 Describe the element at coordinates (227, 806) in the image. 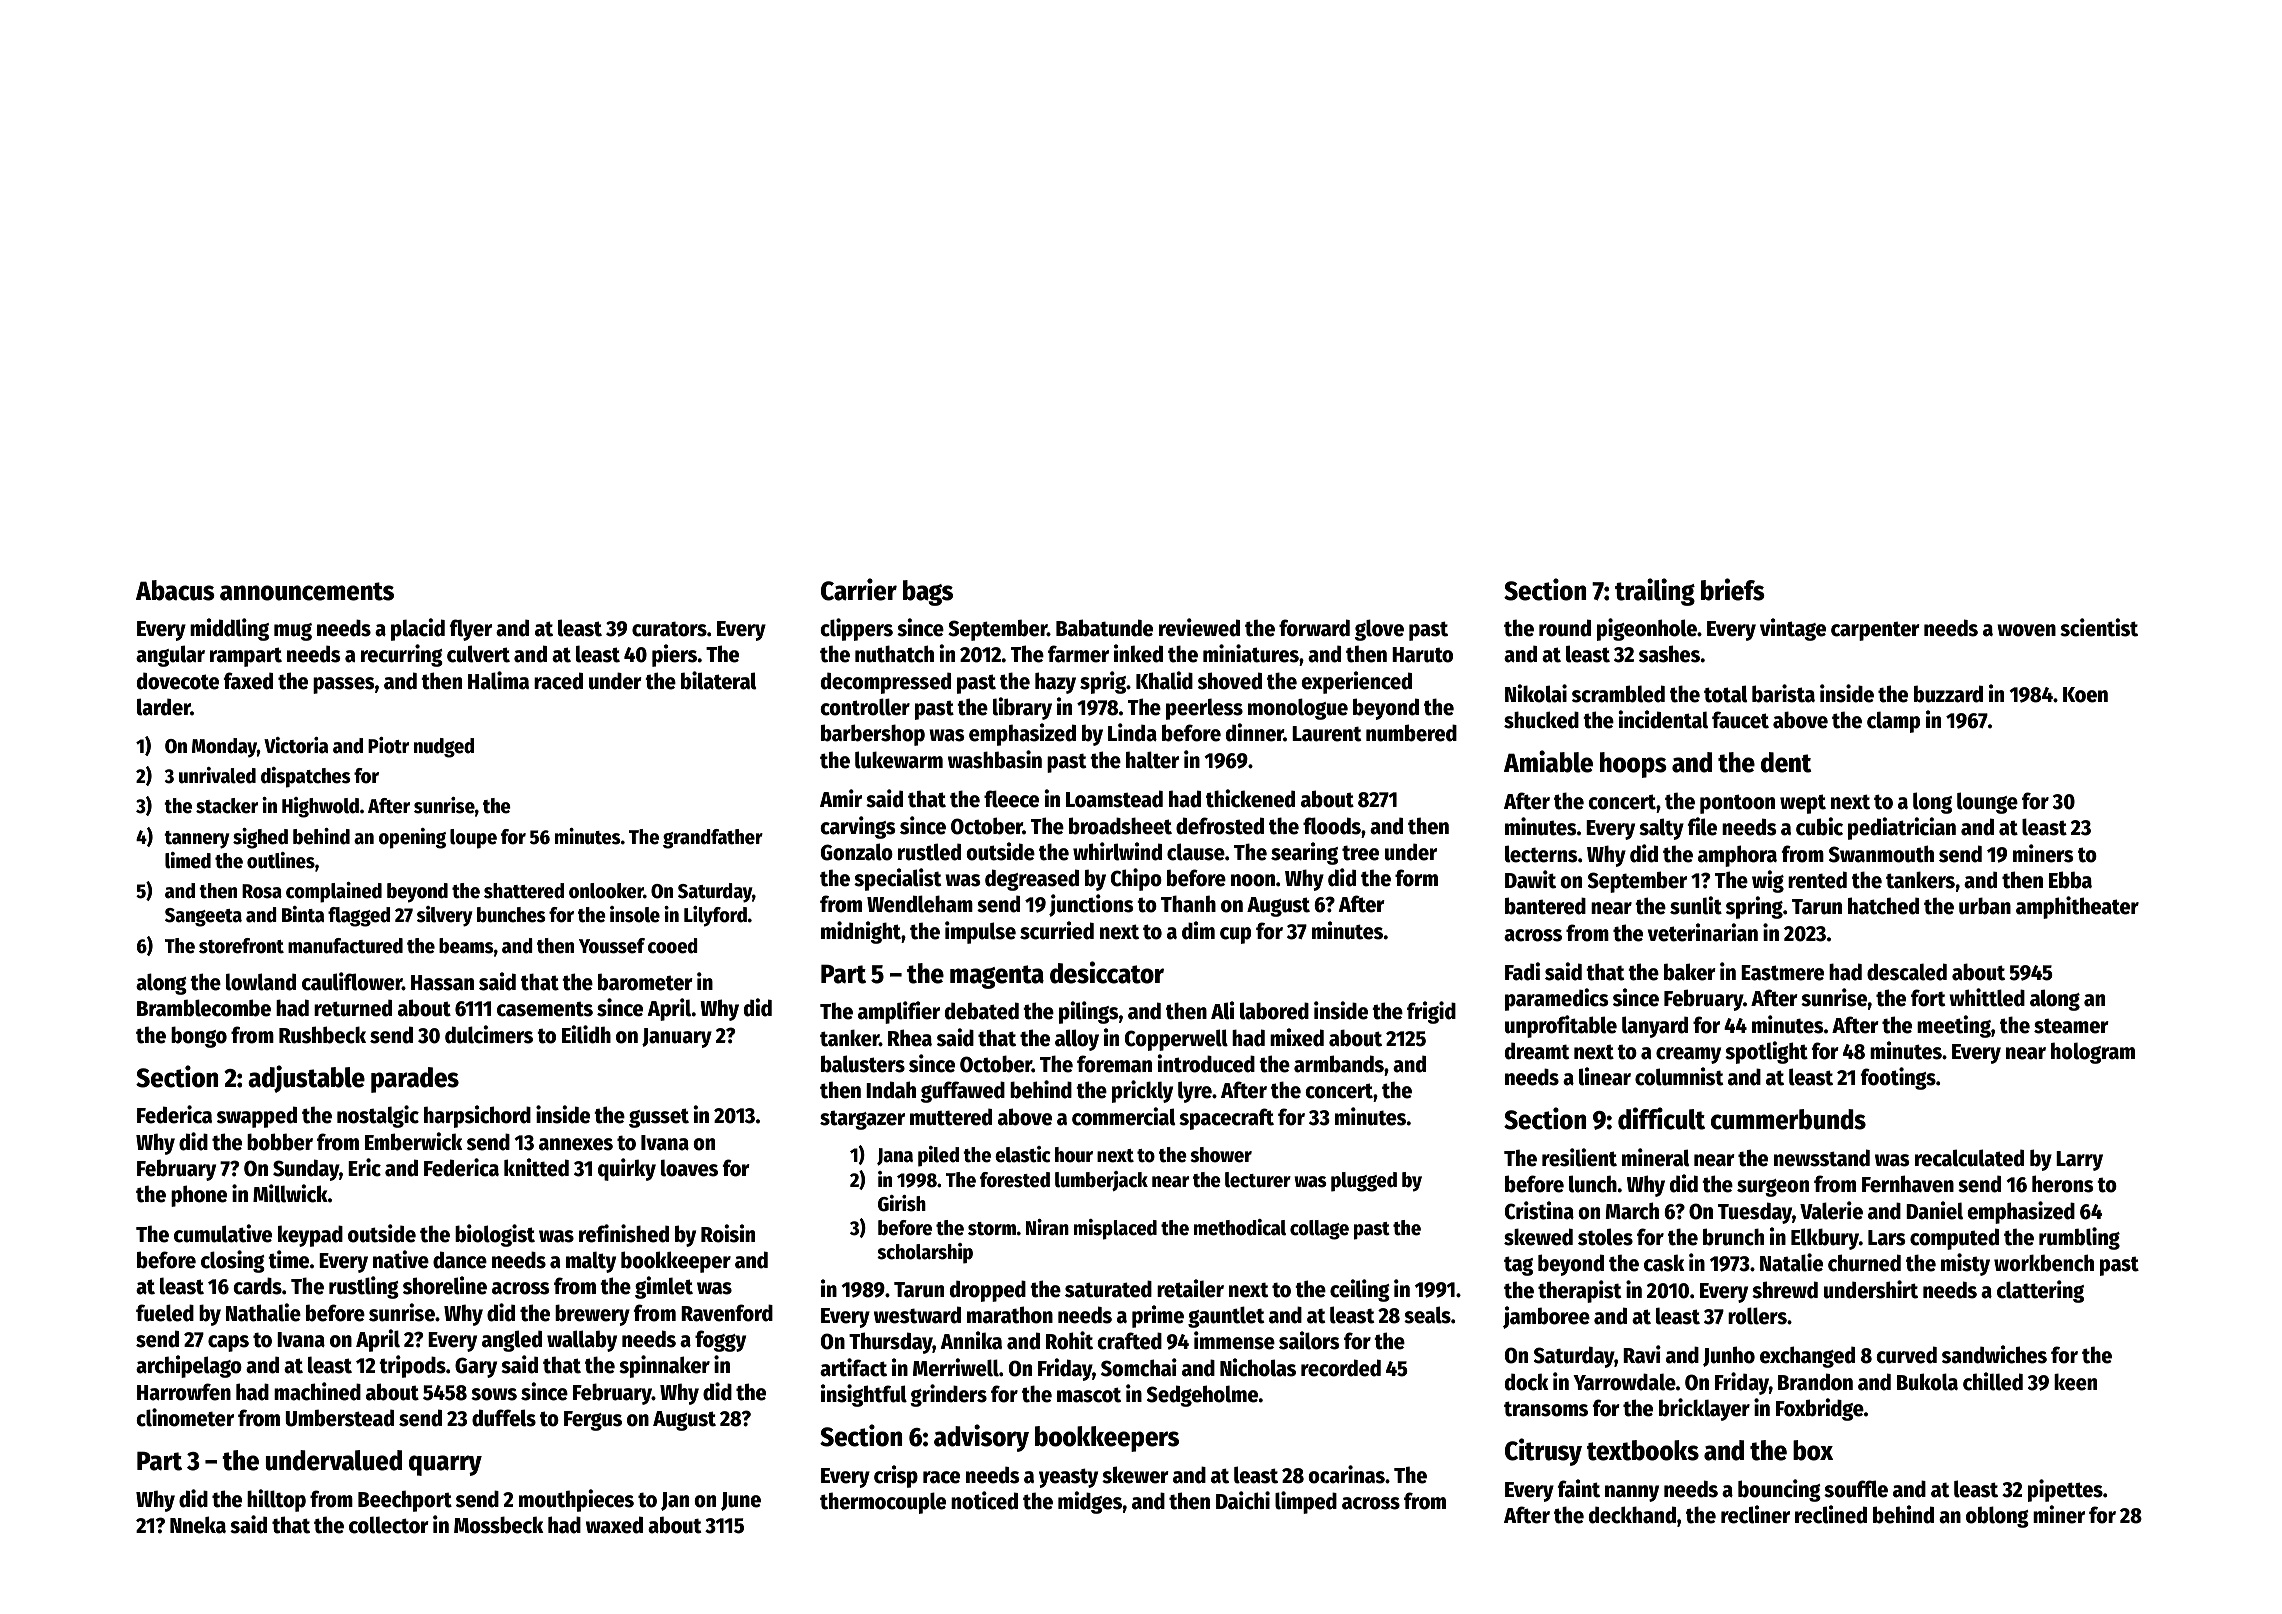

I see `stacker` at that location.
